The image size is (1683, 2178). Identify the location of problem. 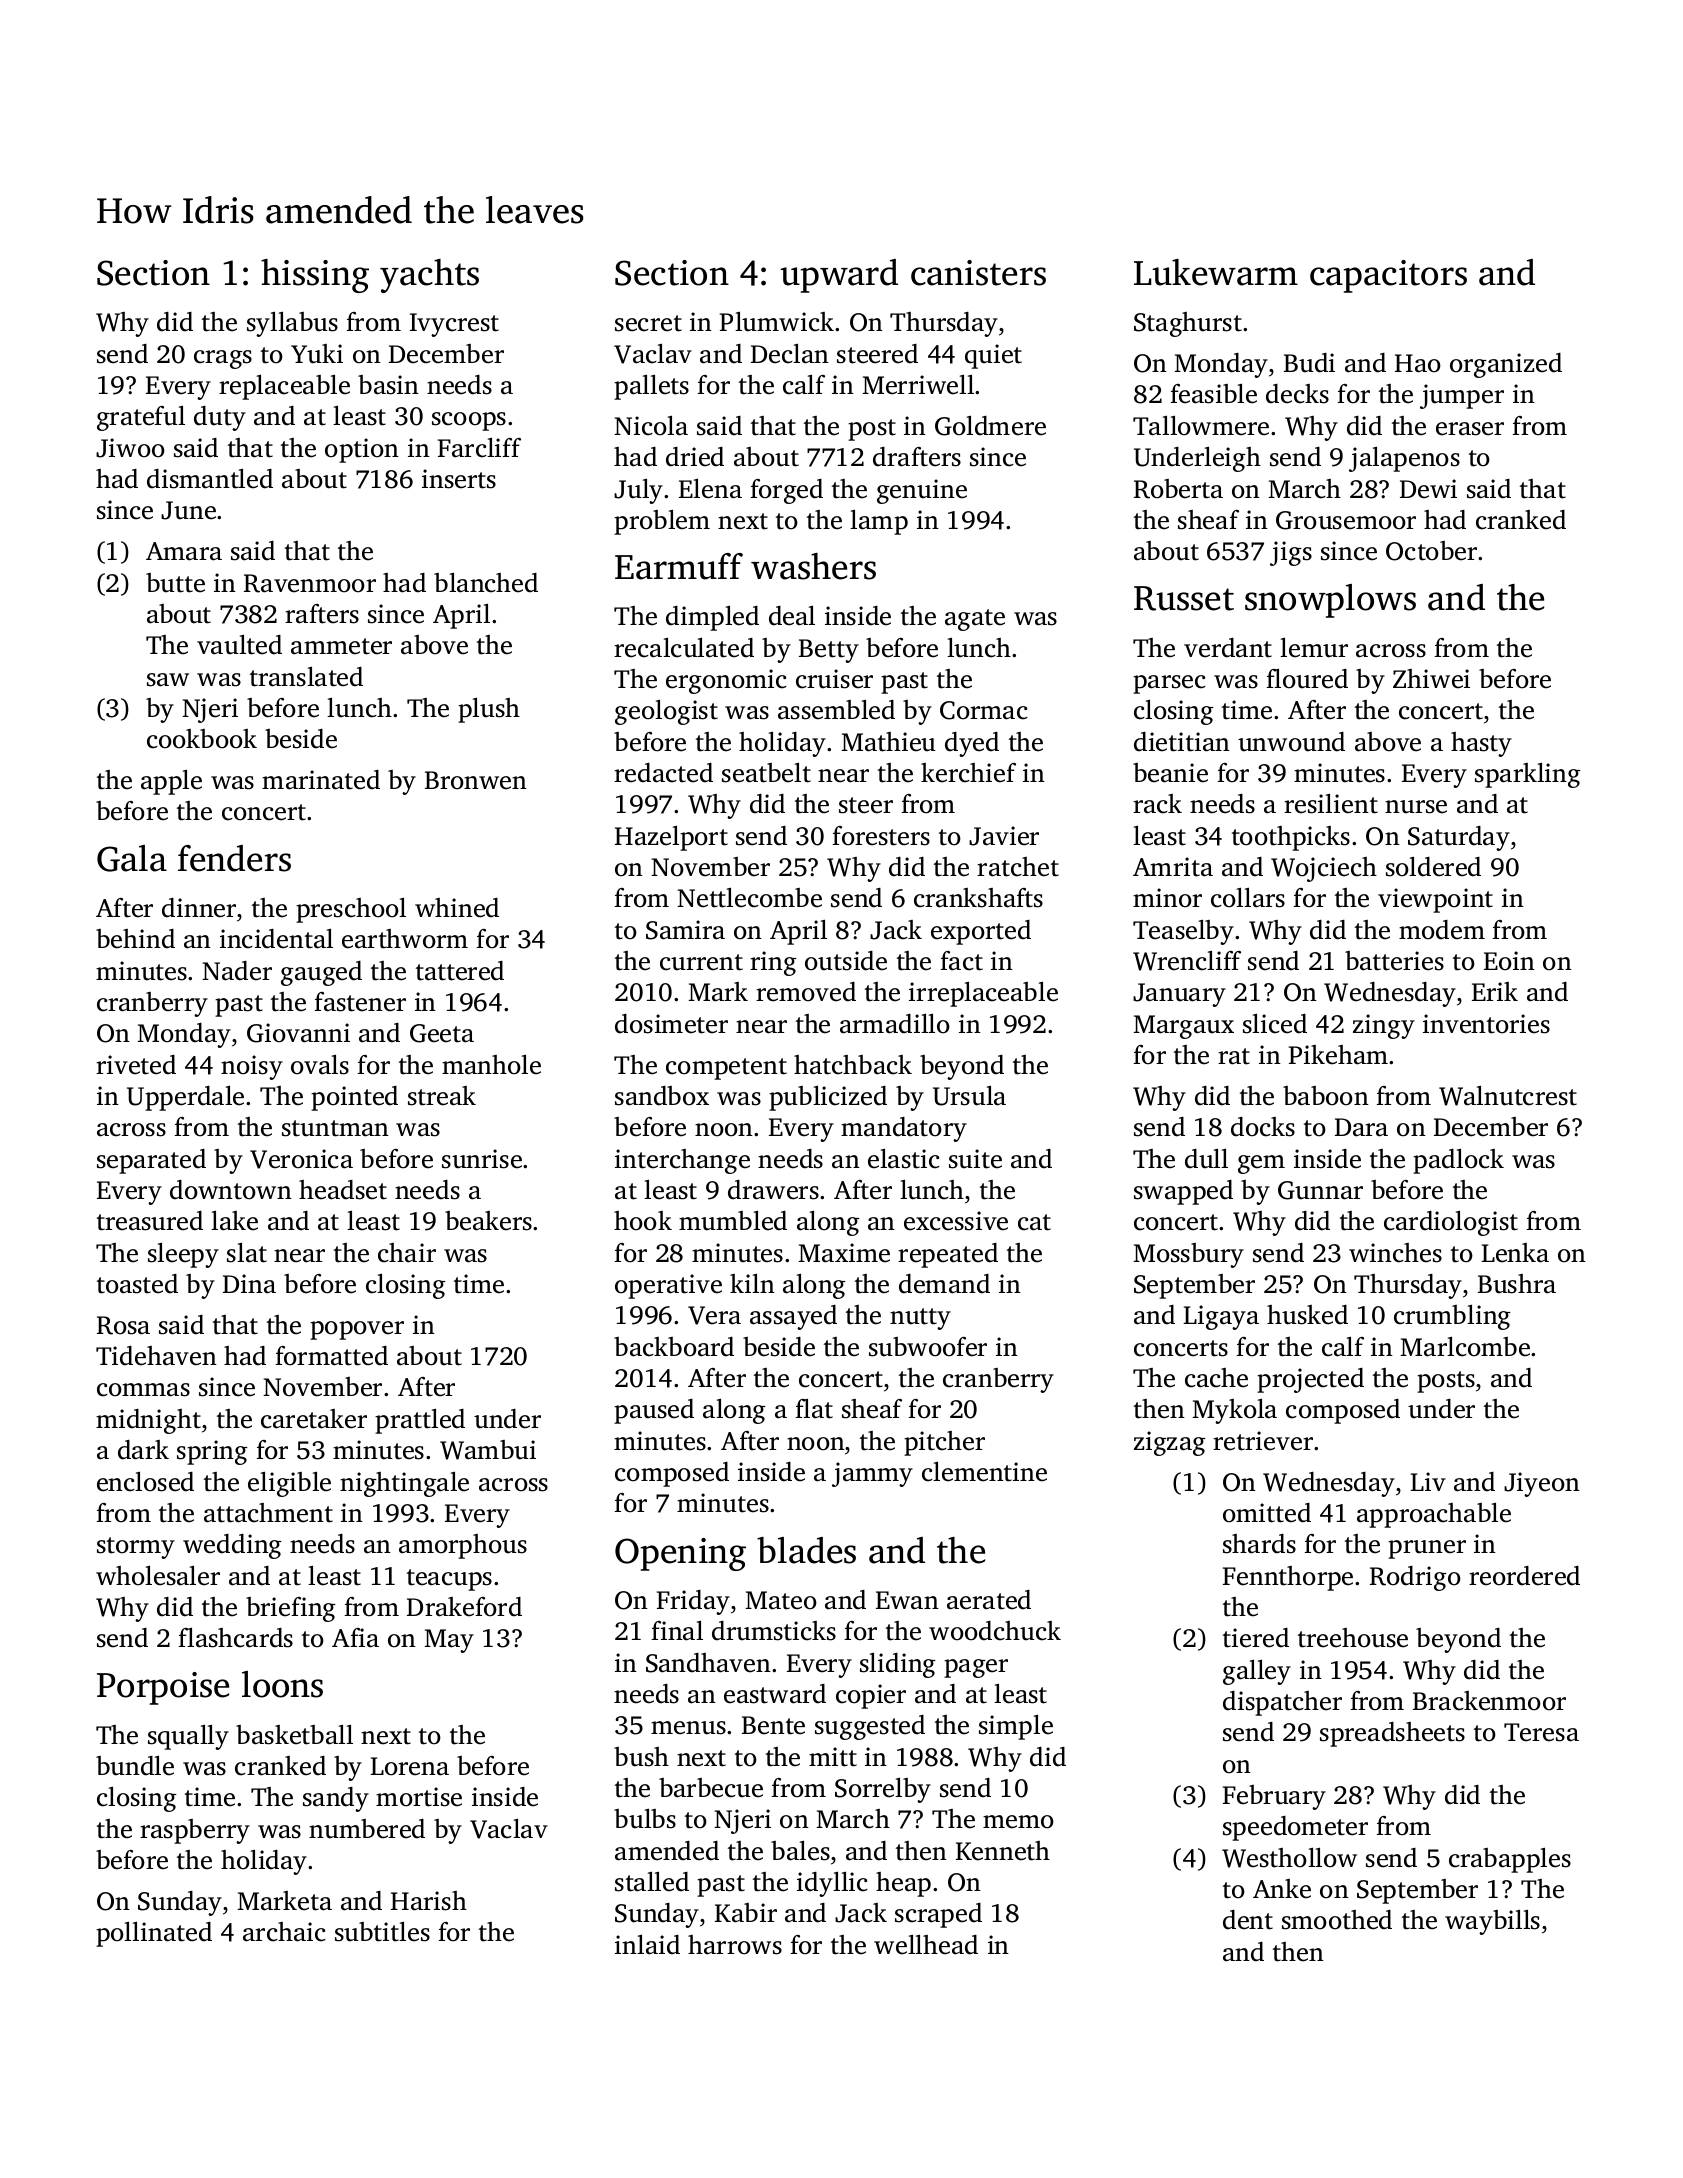
(662, 522).
